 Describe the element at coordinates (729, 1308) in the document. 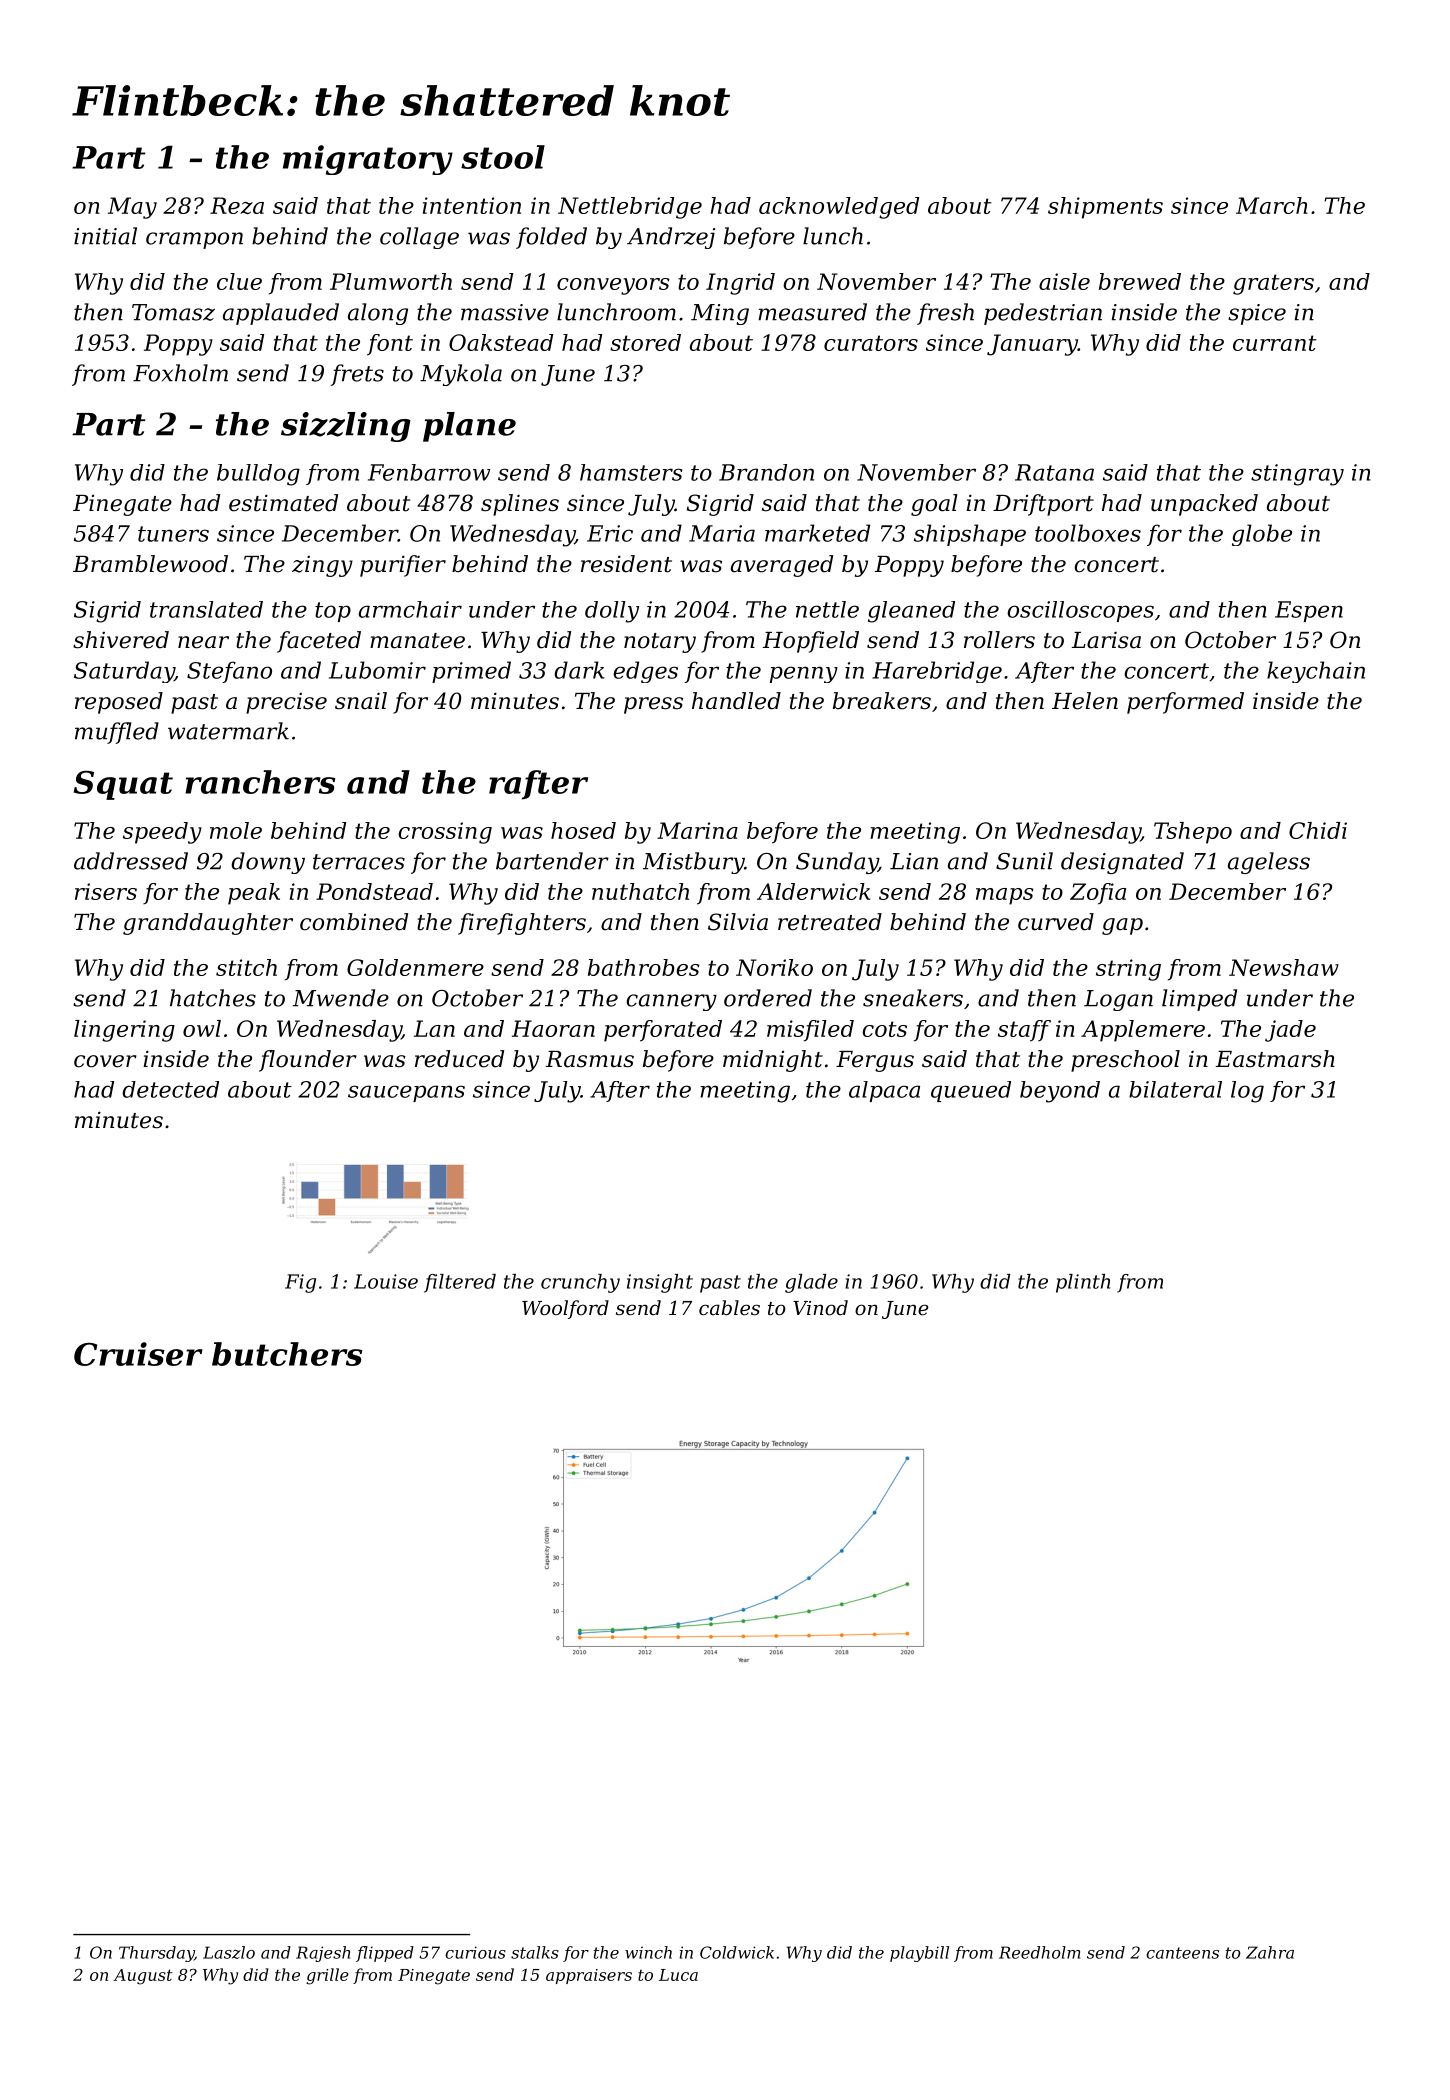

I see `cables` at that location.
